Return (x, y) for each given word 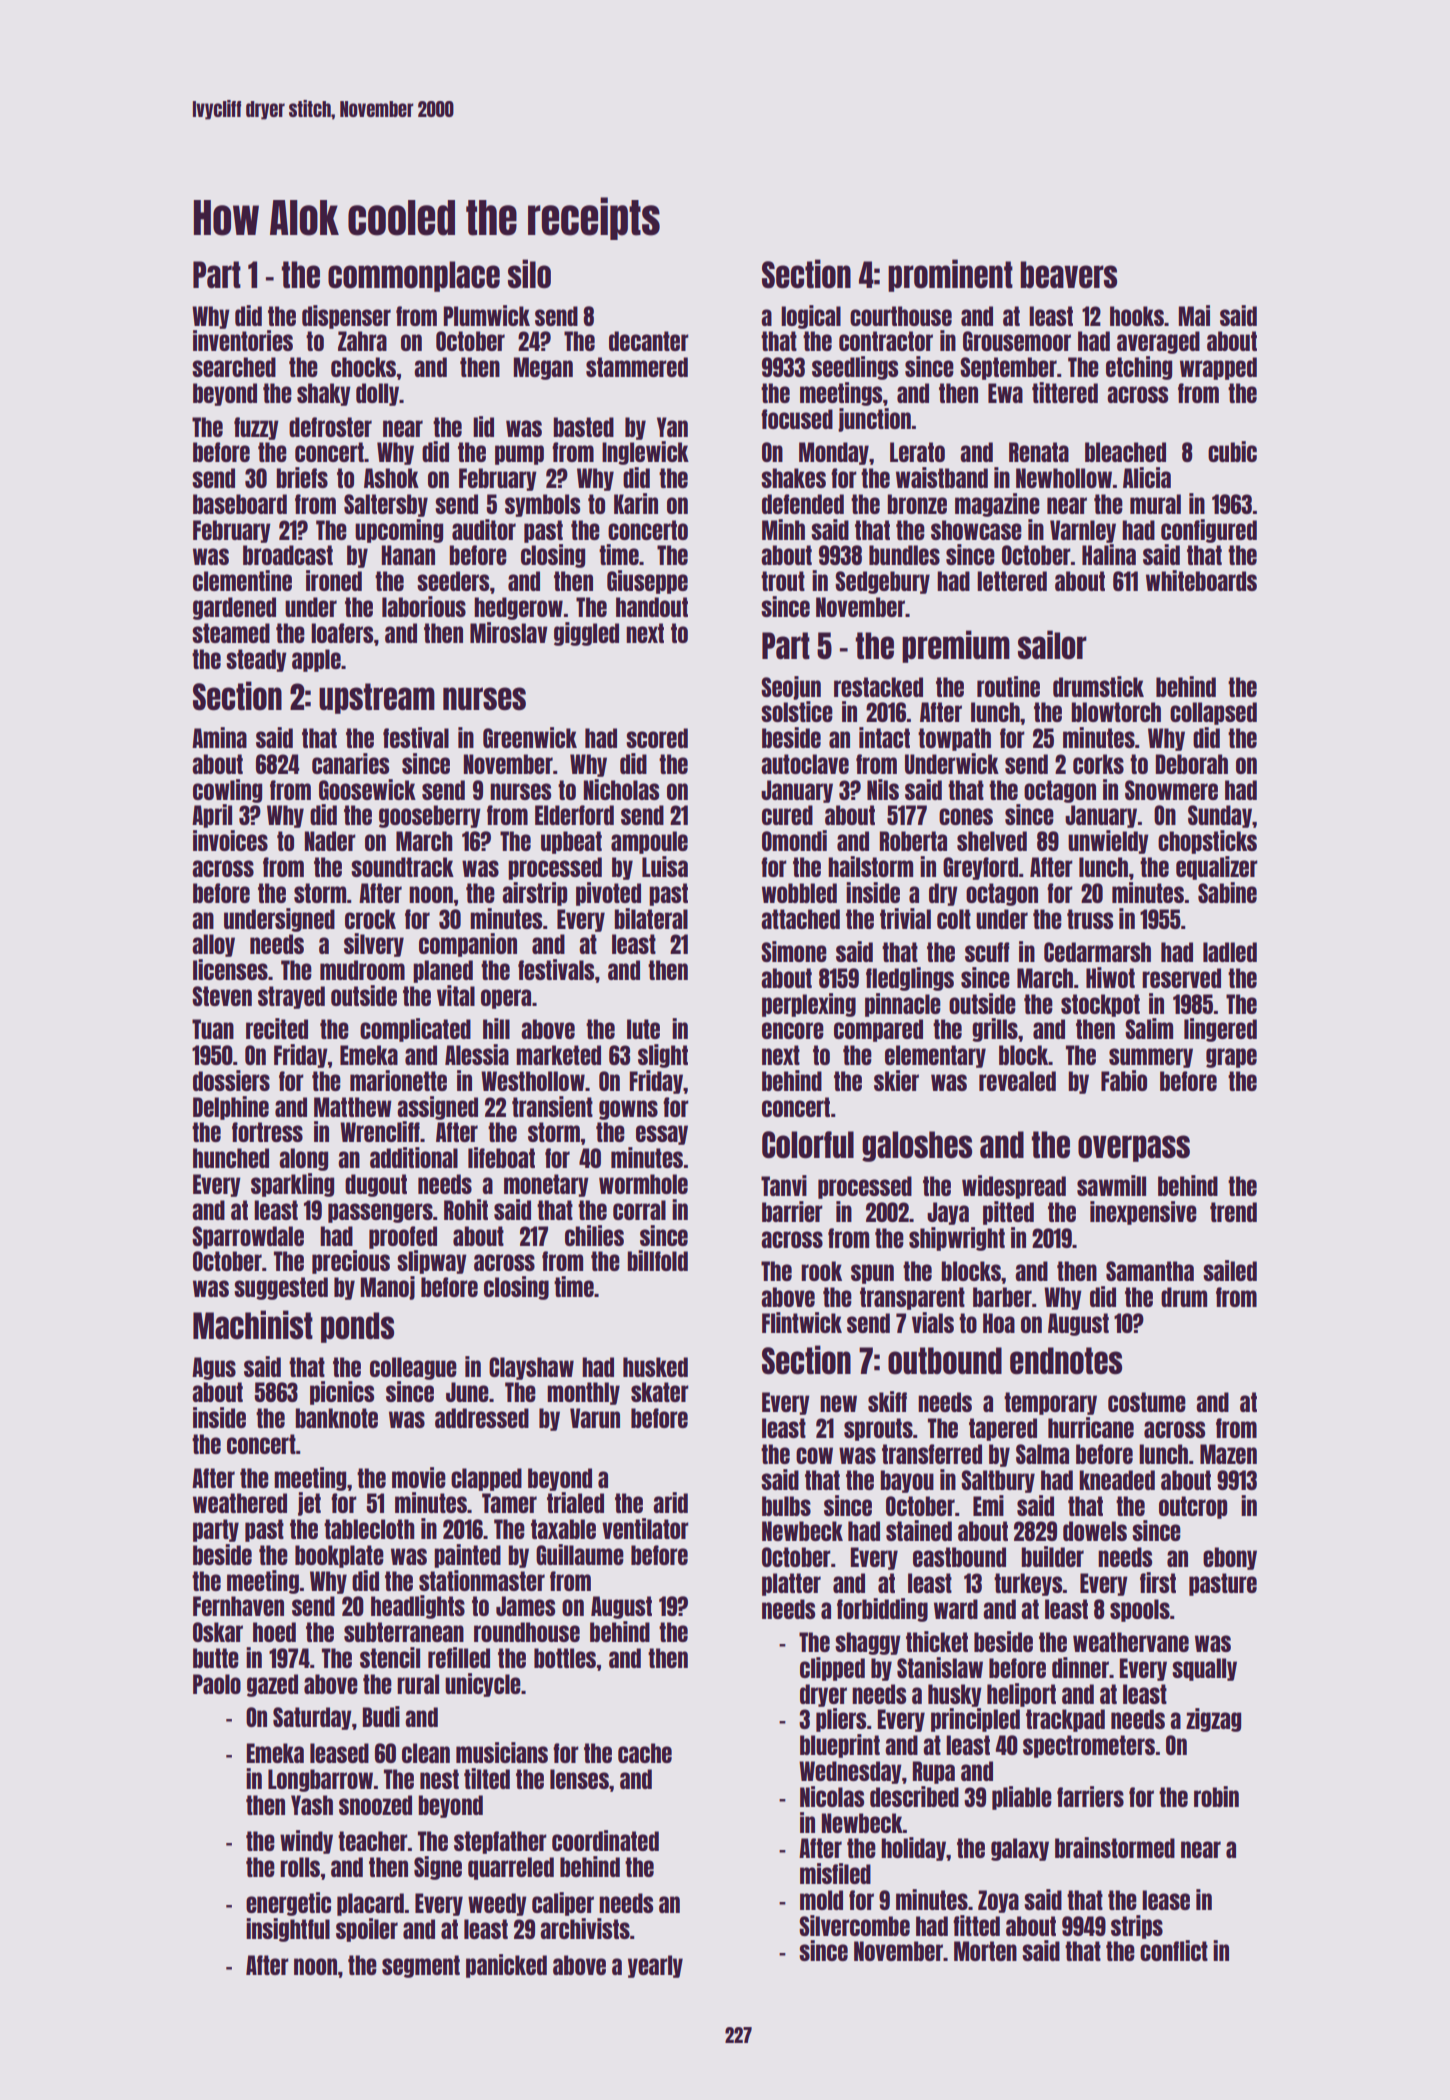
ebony (1230, 1558)
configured (1209, 531)
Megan (543, 368)
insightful (288, 1930)
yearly (655, 1966)
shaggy (868, 1643)
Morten (985, 1951)
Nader (330, 841)
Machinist (253, 1325)
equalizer (1217, 868)
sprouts (878, 1429)
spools (1140, 1610)
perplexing (809, 1005)
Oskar (218, 1632)
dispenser (346, 317)
